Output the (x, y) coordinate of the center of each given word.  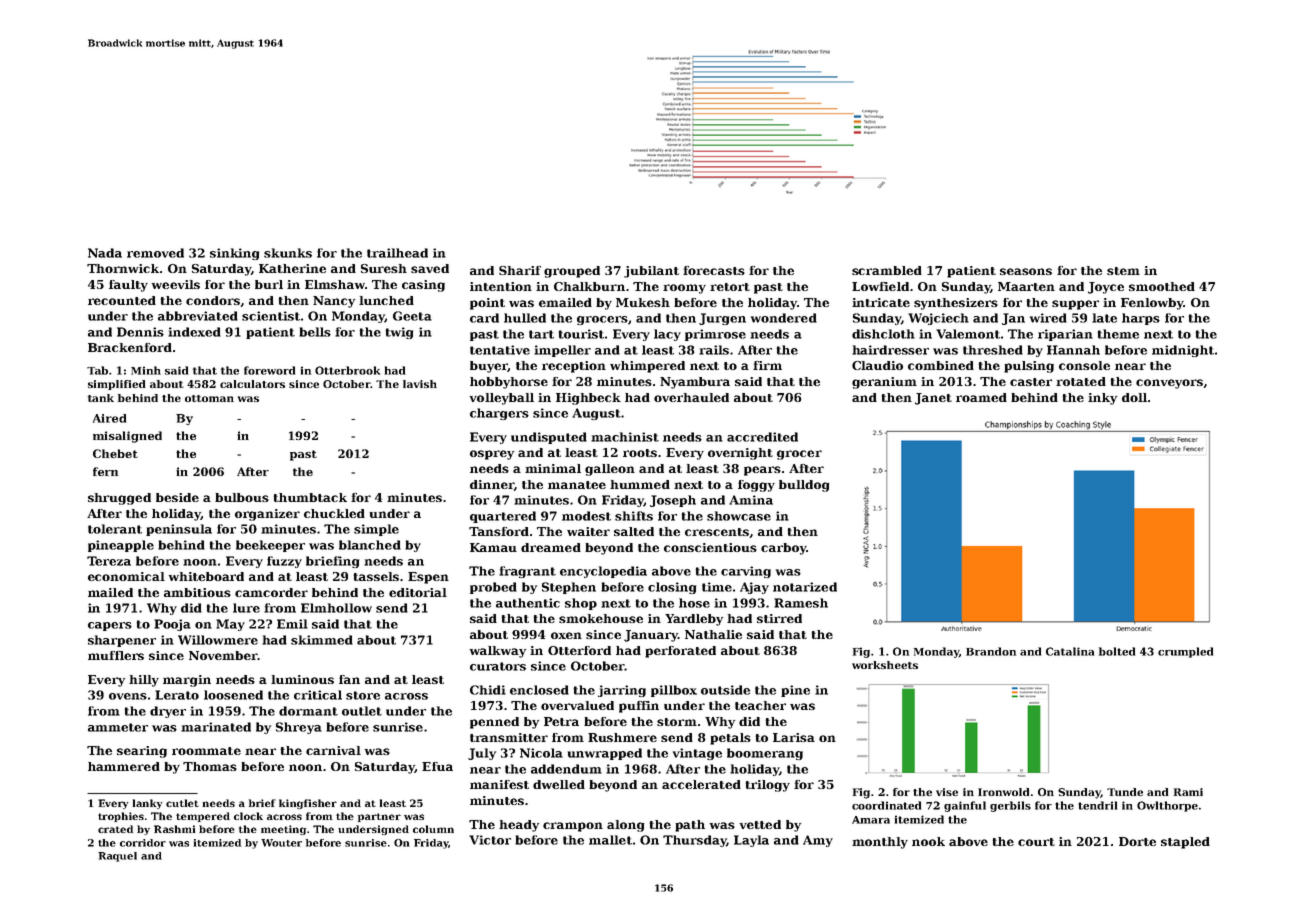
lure (246, 608)
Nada (105, 253)
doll (1134, 397)
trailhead (397, 253)
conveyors (1169, 384)
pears (762, 471)
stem (1123, 271)
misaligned (127, 437)
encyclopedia (603, 572)
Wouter (281, 843)
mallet (610, 840)
